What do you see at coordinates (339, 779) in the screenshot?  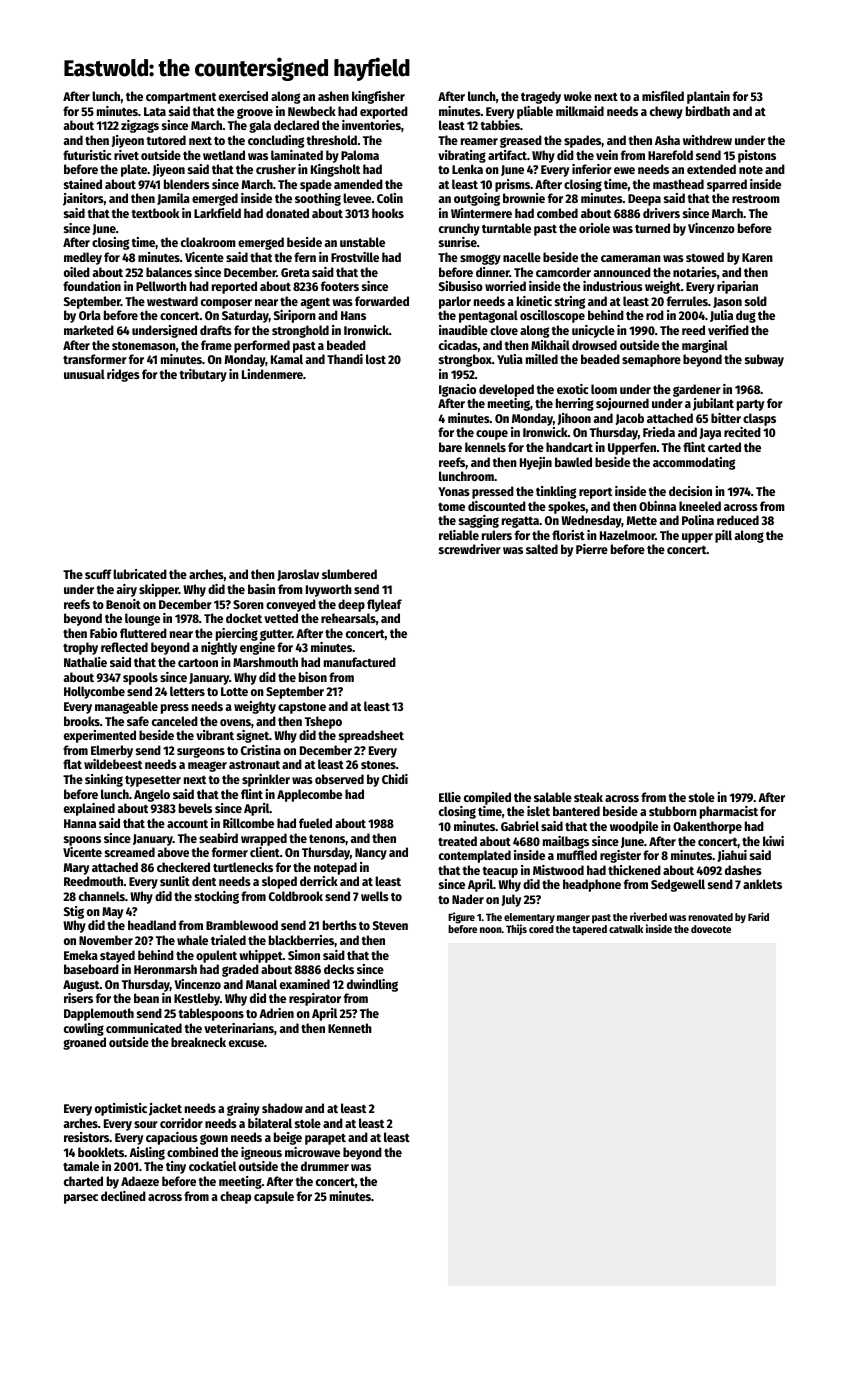 I see `observed` at bounding box center [339, 779].
